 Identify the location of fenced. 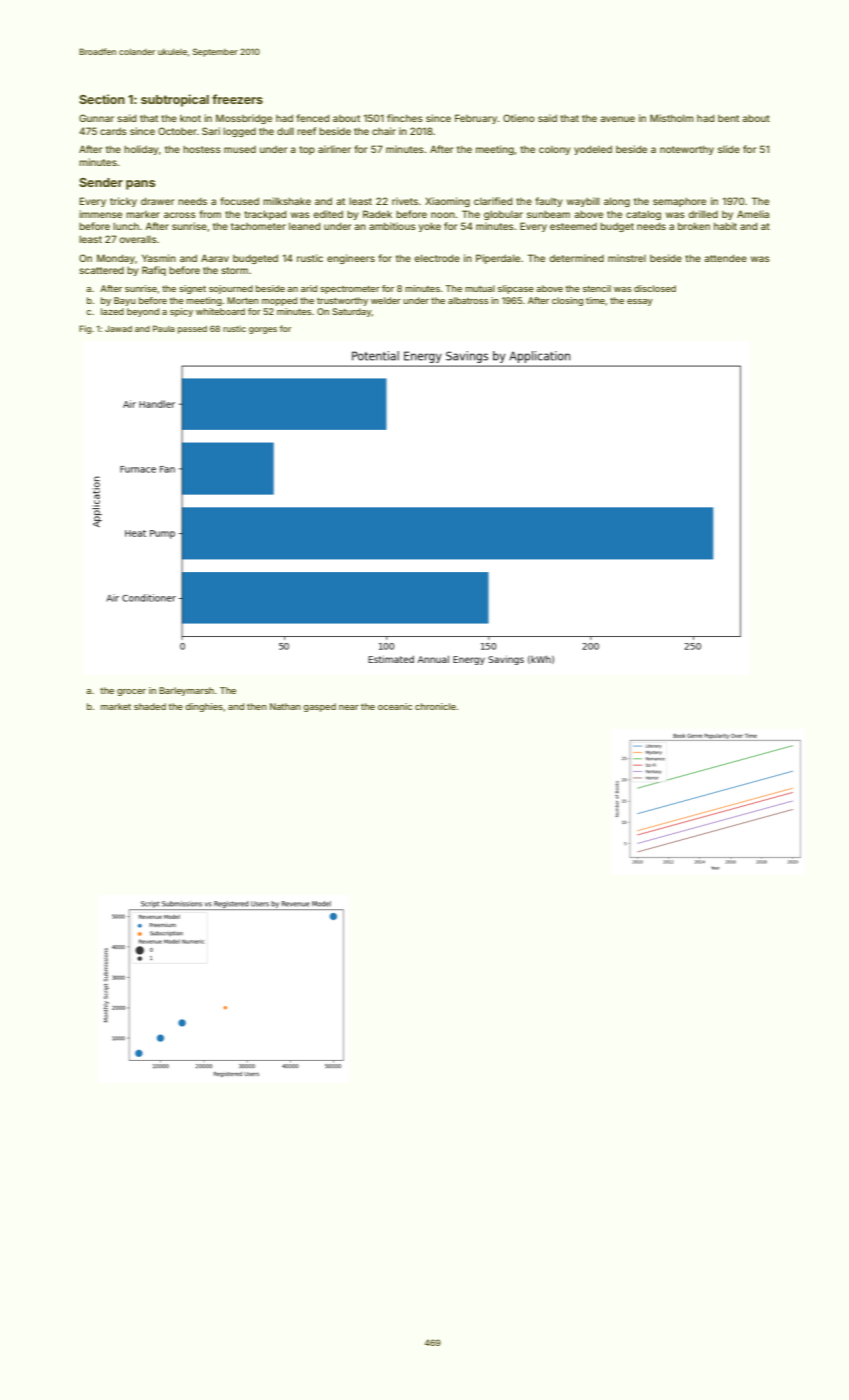
(313, 118).
